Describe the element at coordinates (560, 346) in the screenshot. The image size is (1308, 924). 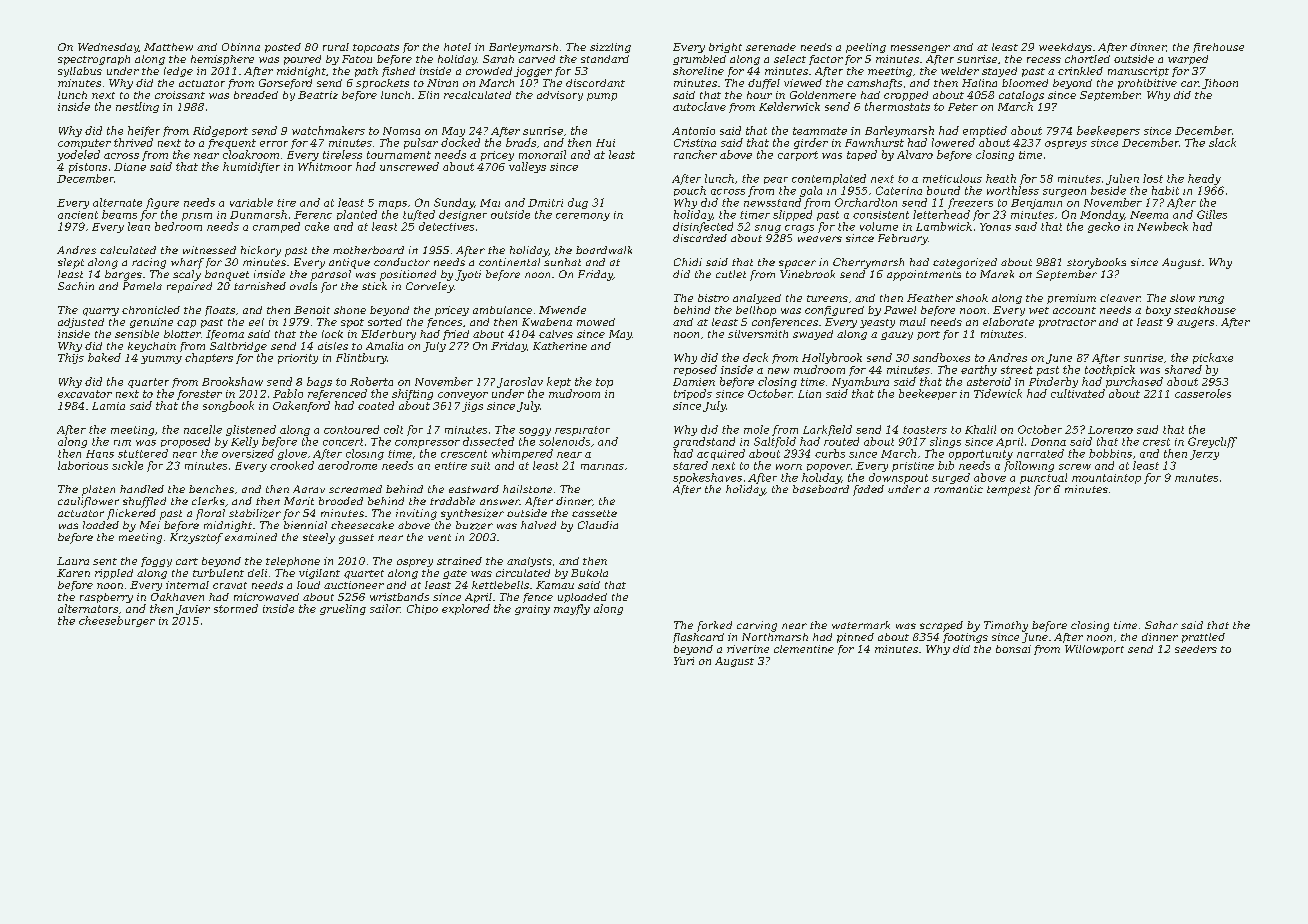
I see `Katherine` at that location.
